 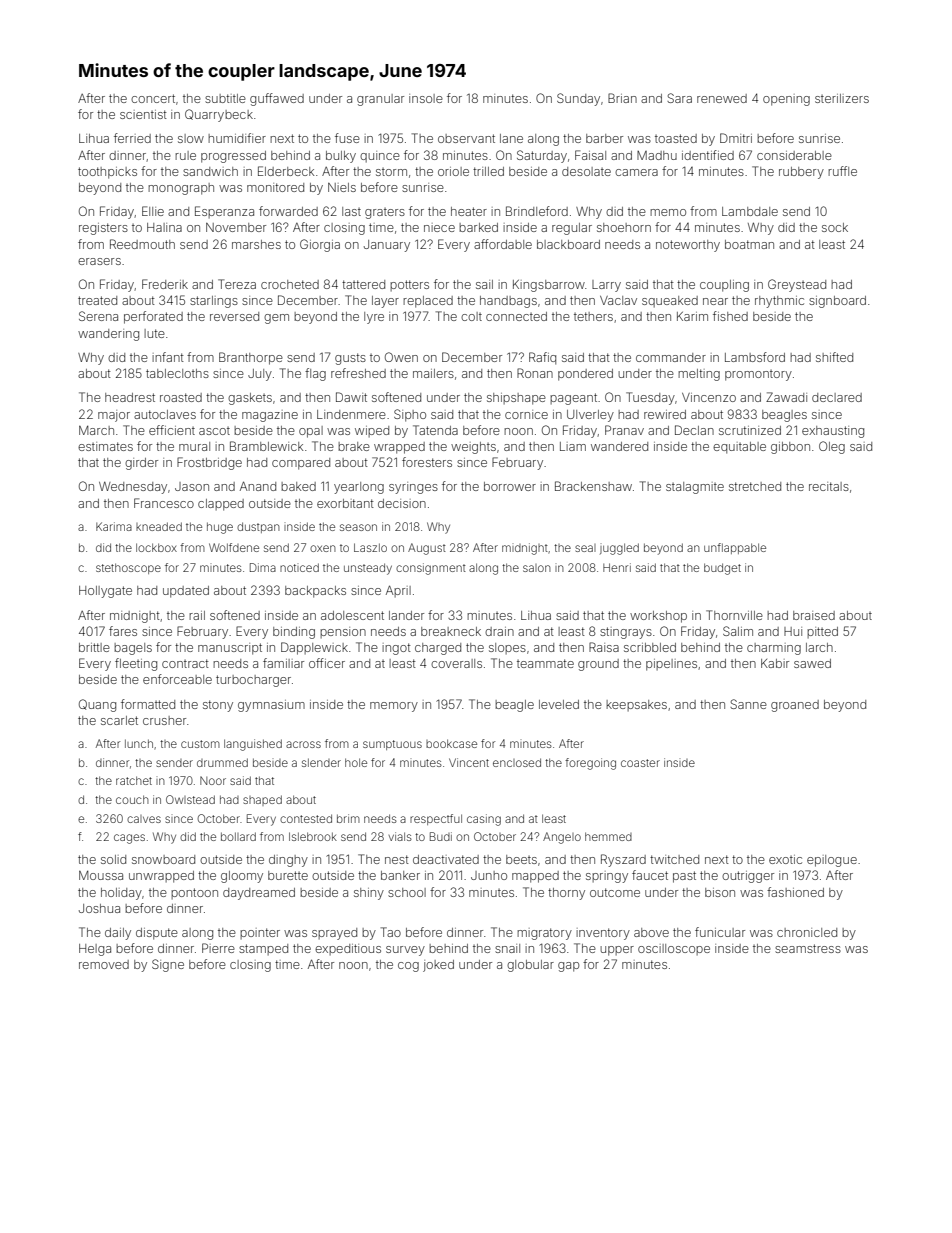 What do you see at coordinates (225, 98) in the screenshot?
I see `subtitle` at bounding box center [225, 98].
